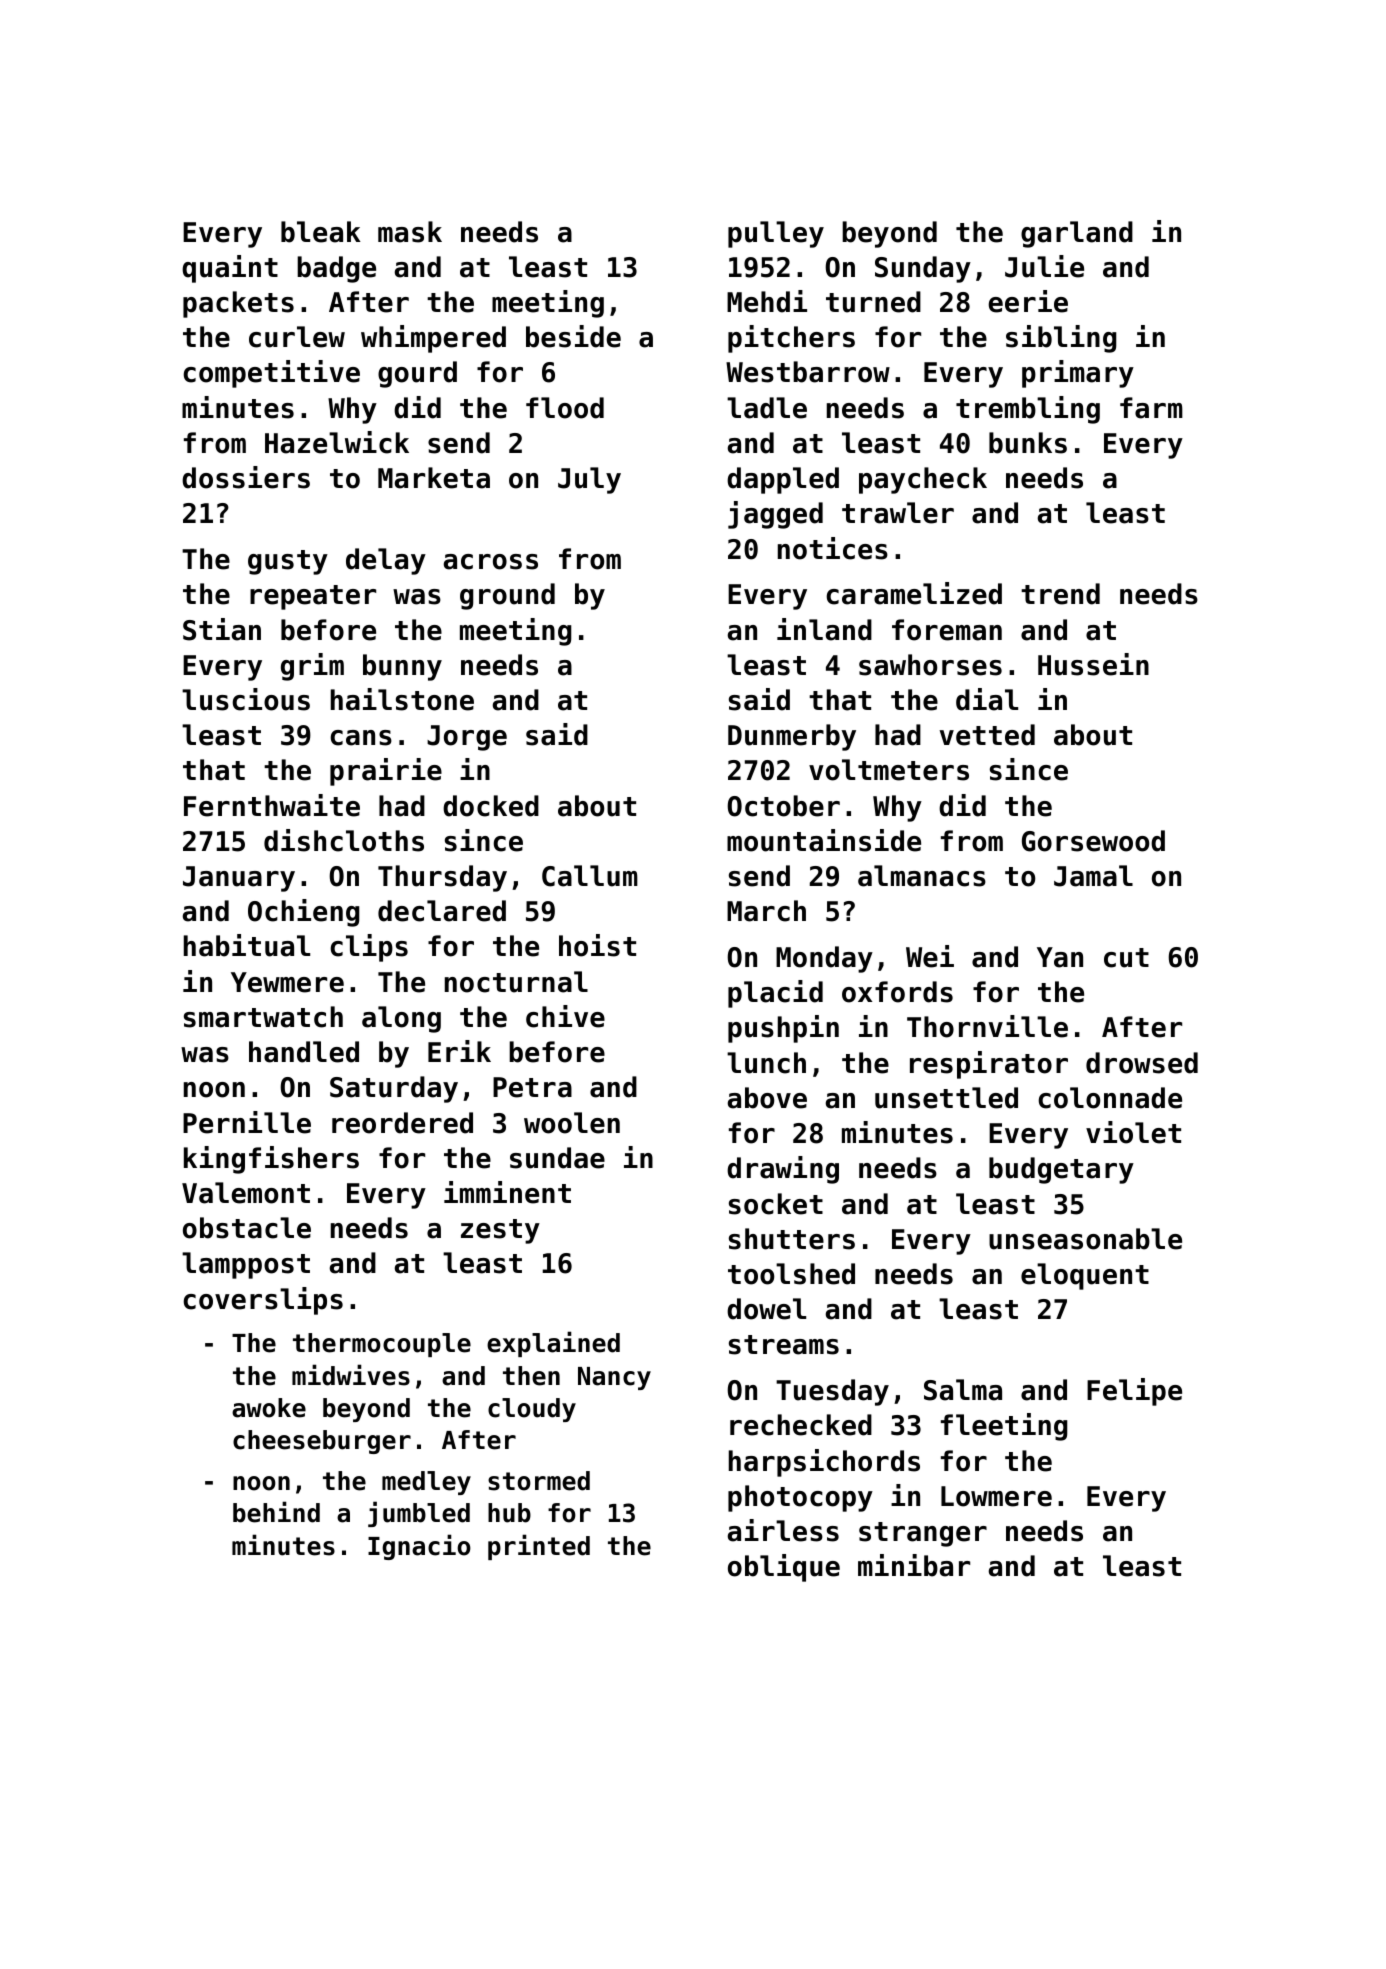 The width and height of the image is (1386, 1969). What do you see at coordinates (824, 629) in the image?
I see `inland` at bounding box center [824, 629].
